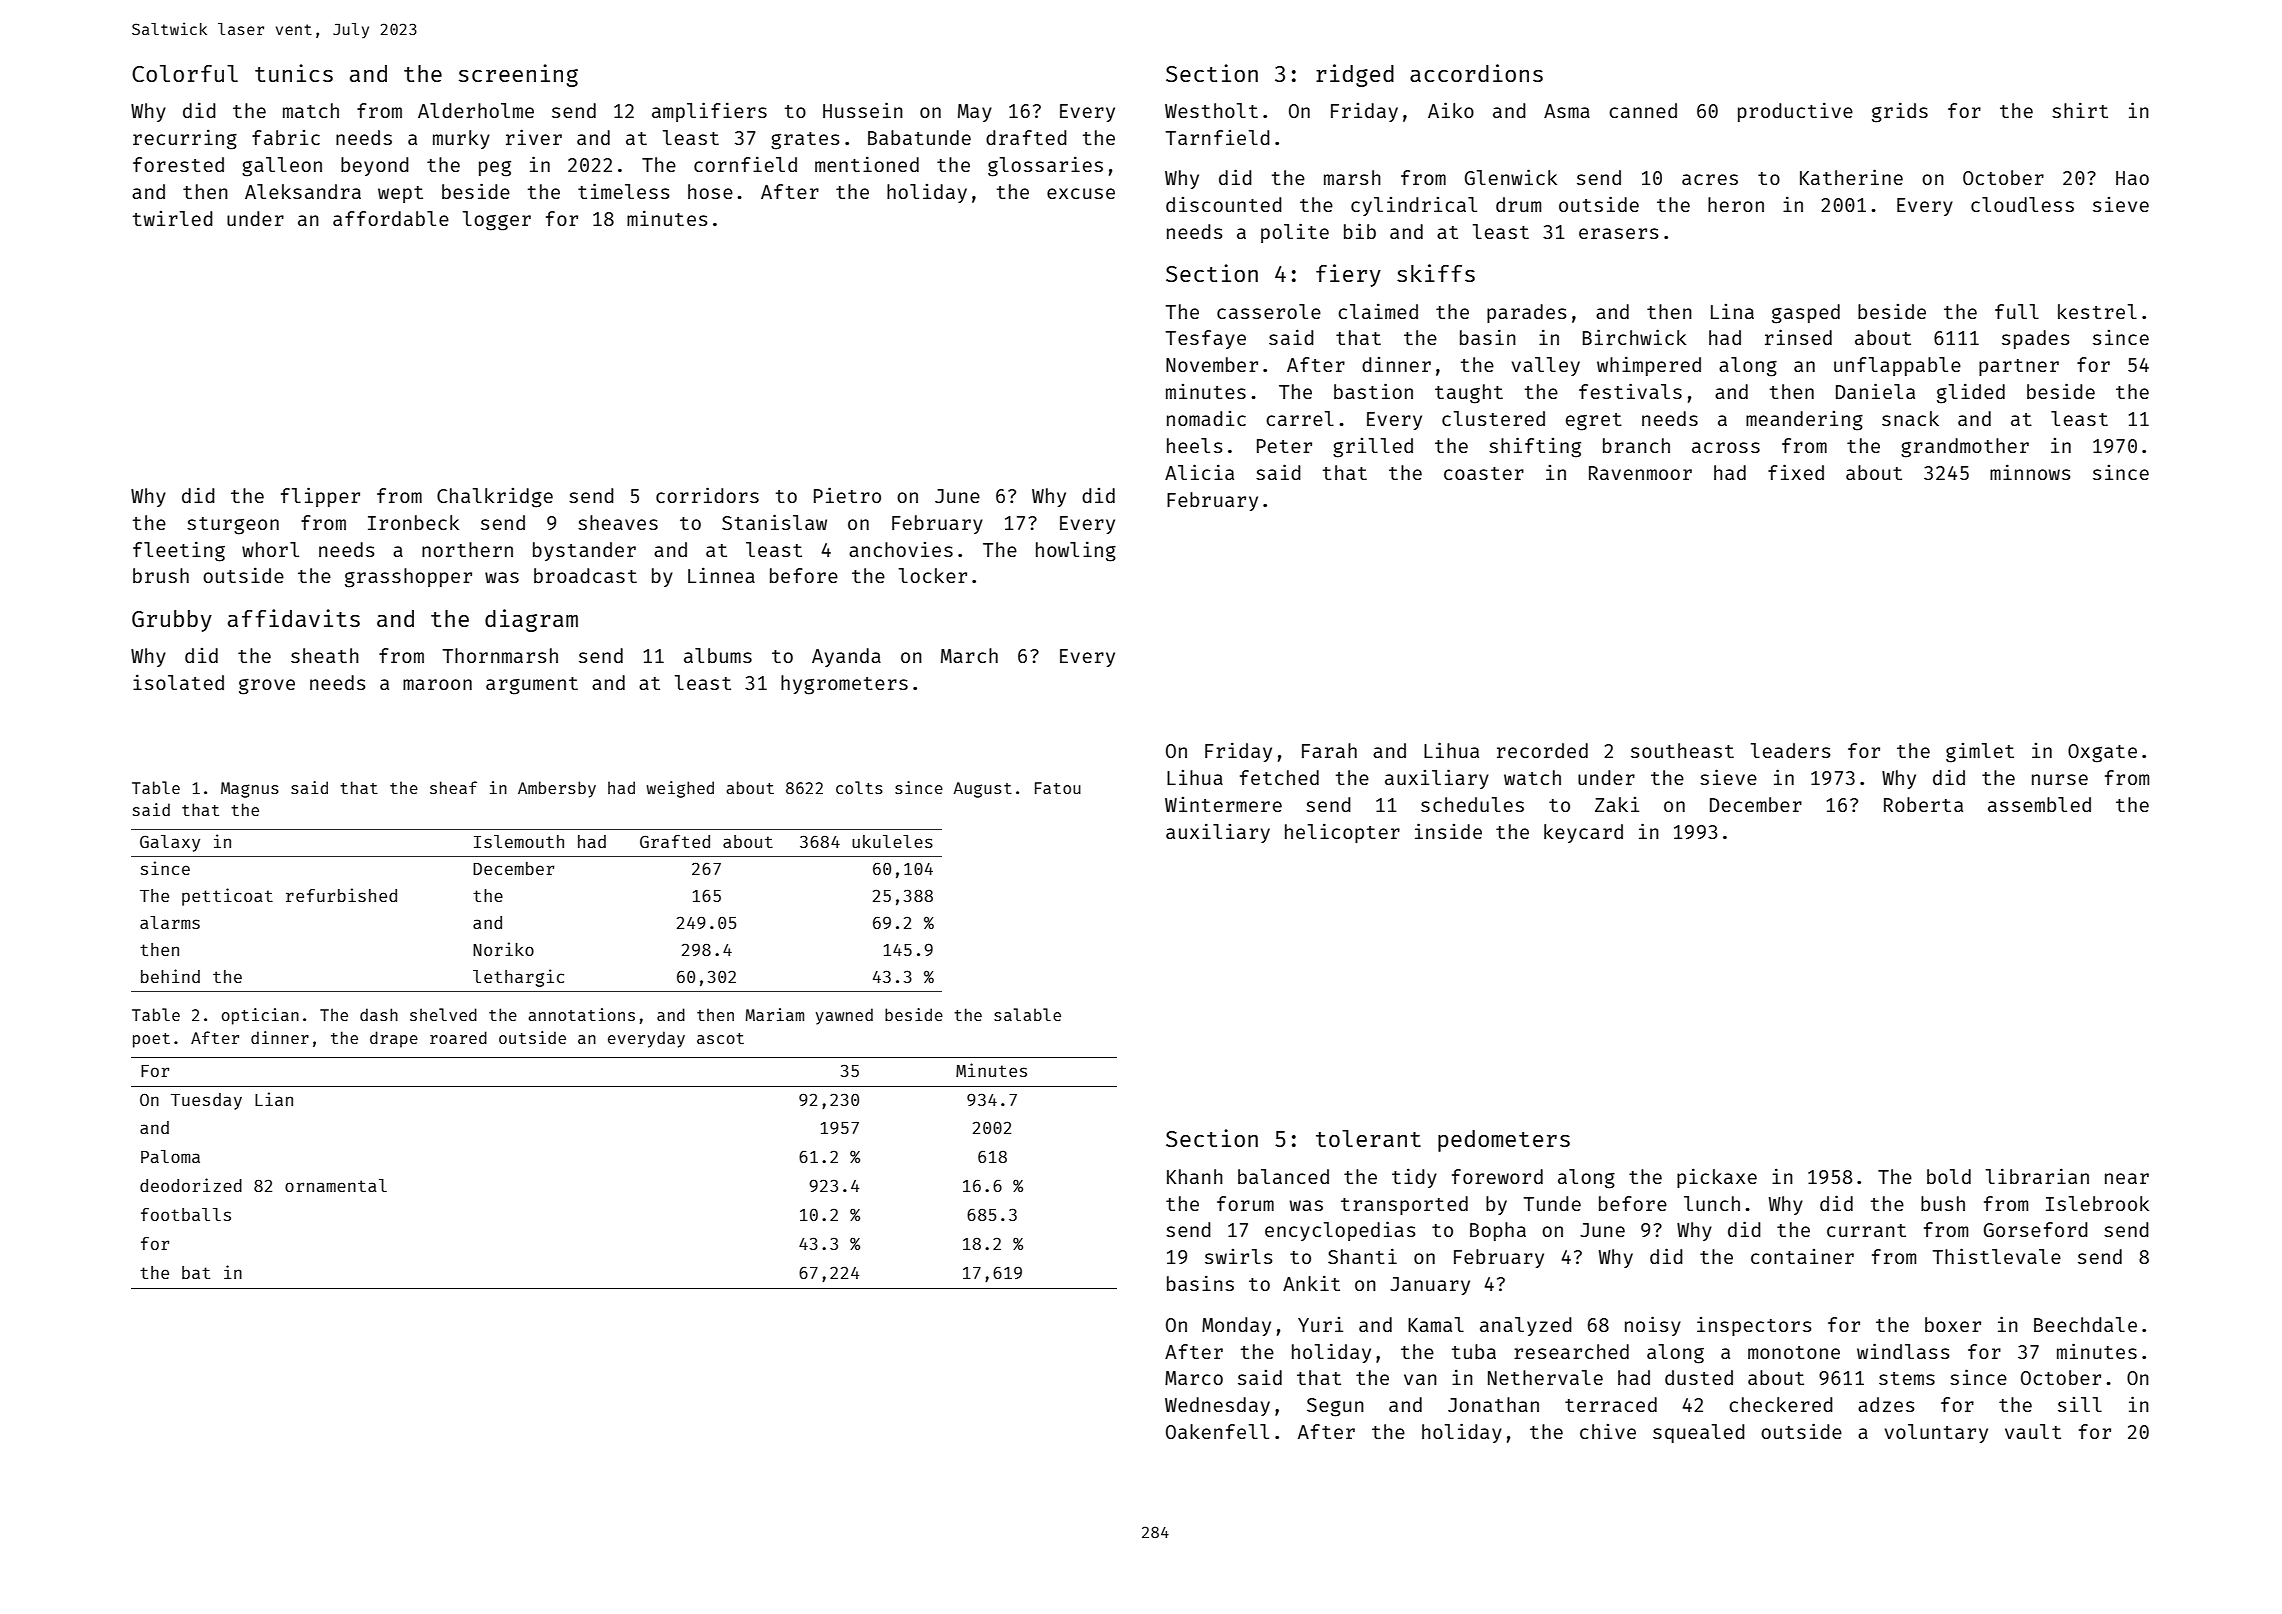 This screenshot has height=1614, width=2282. I want to click on Grafted, so click(675, 841).
